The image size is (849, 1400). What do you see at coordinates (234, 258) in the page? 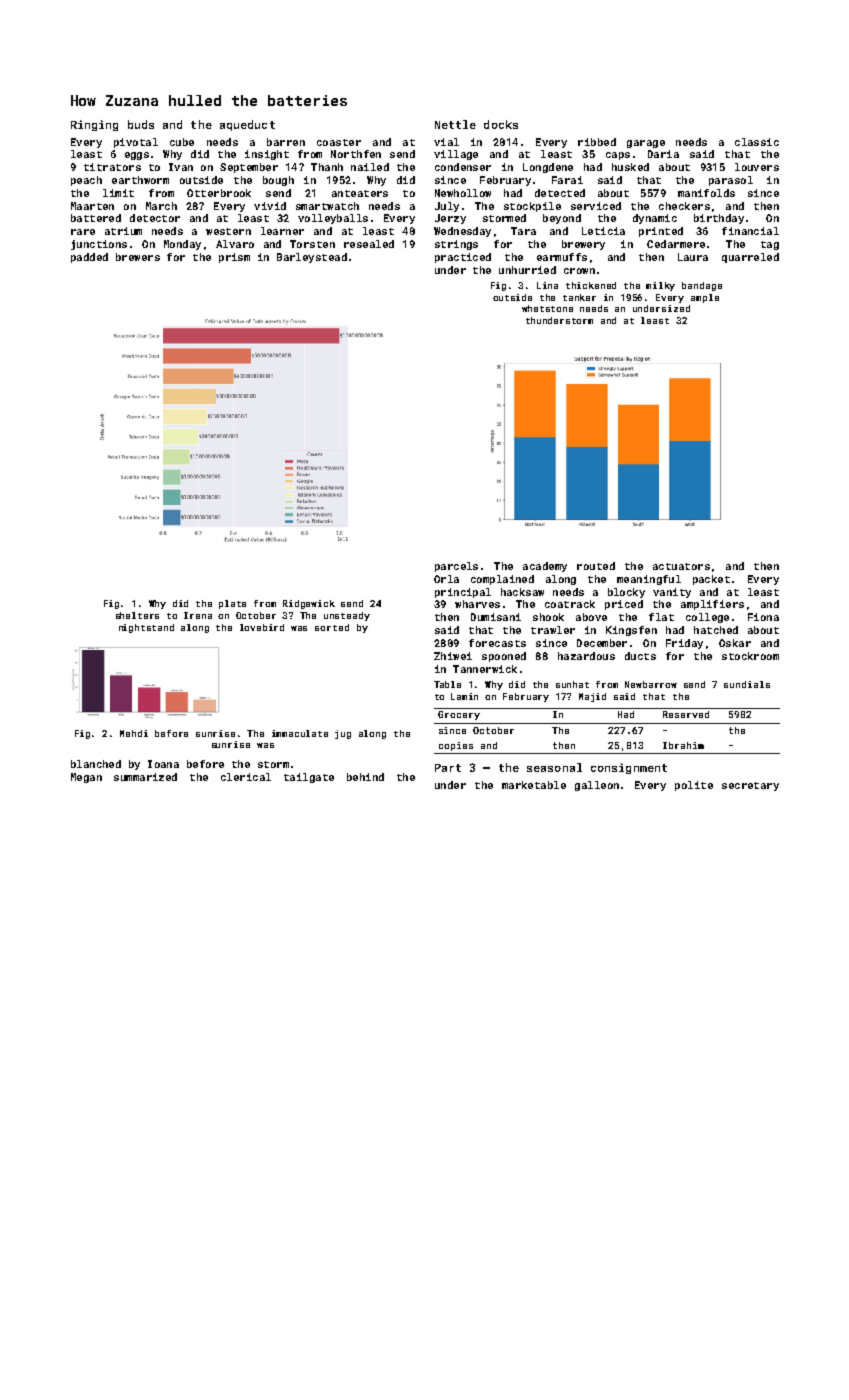
I see `prism` at bounding box center [234, 258].
